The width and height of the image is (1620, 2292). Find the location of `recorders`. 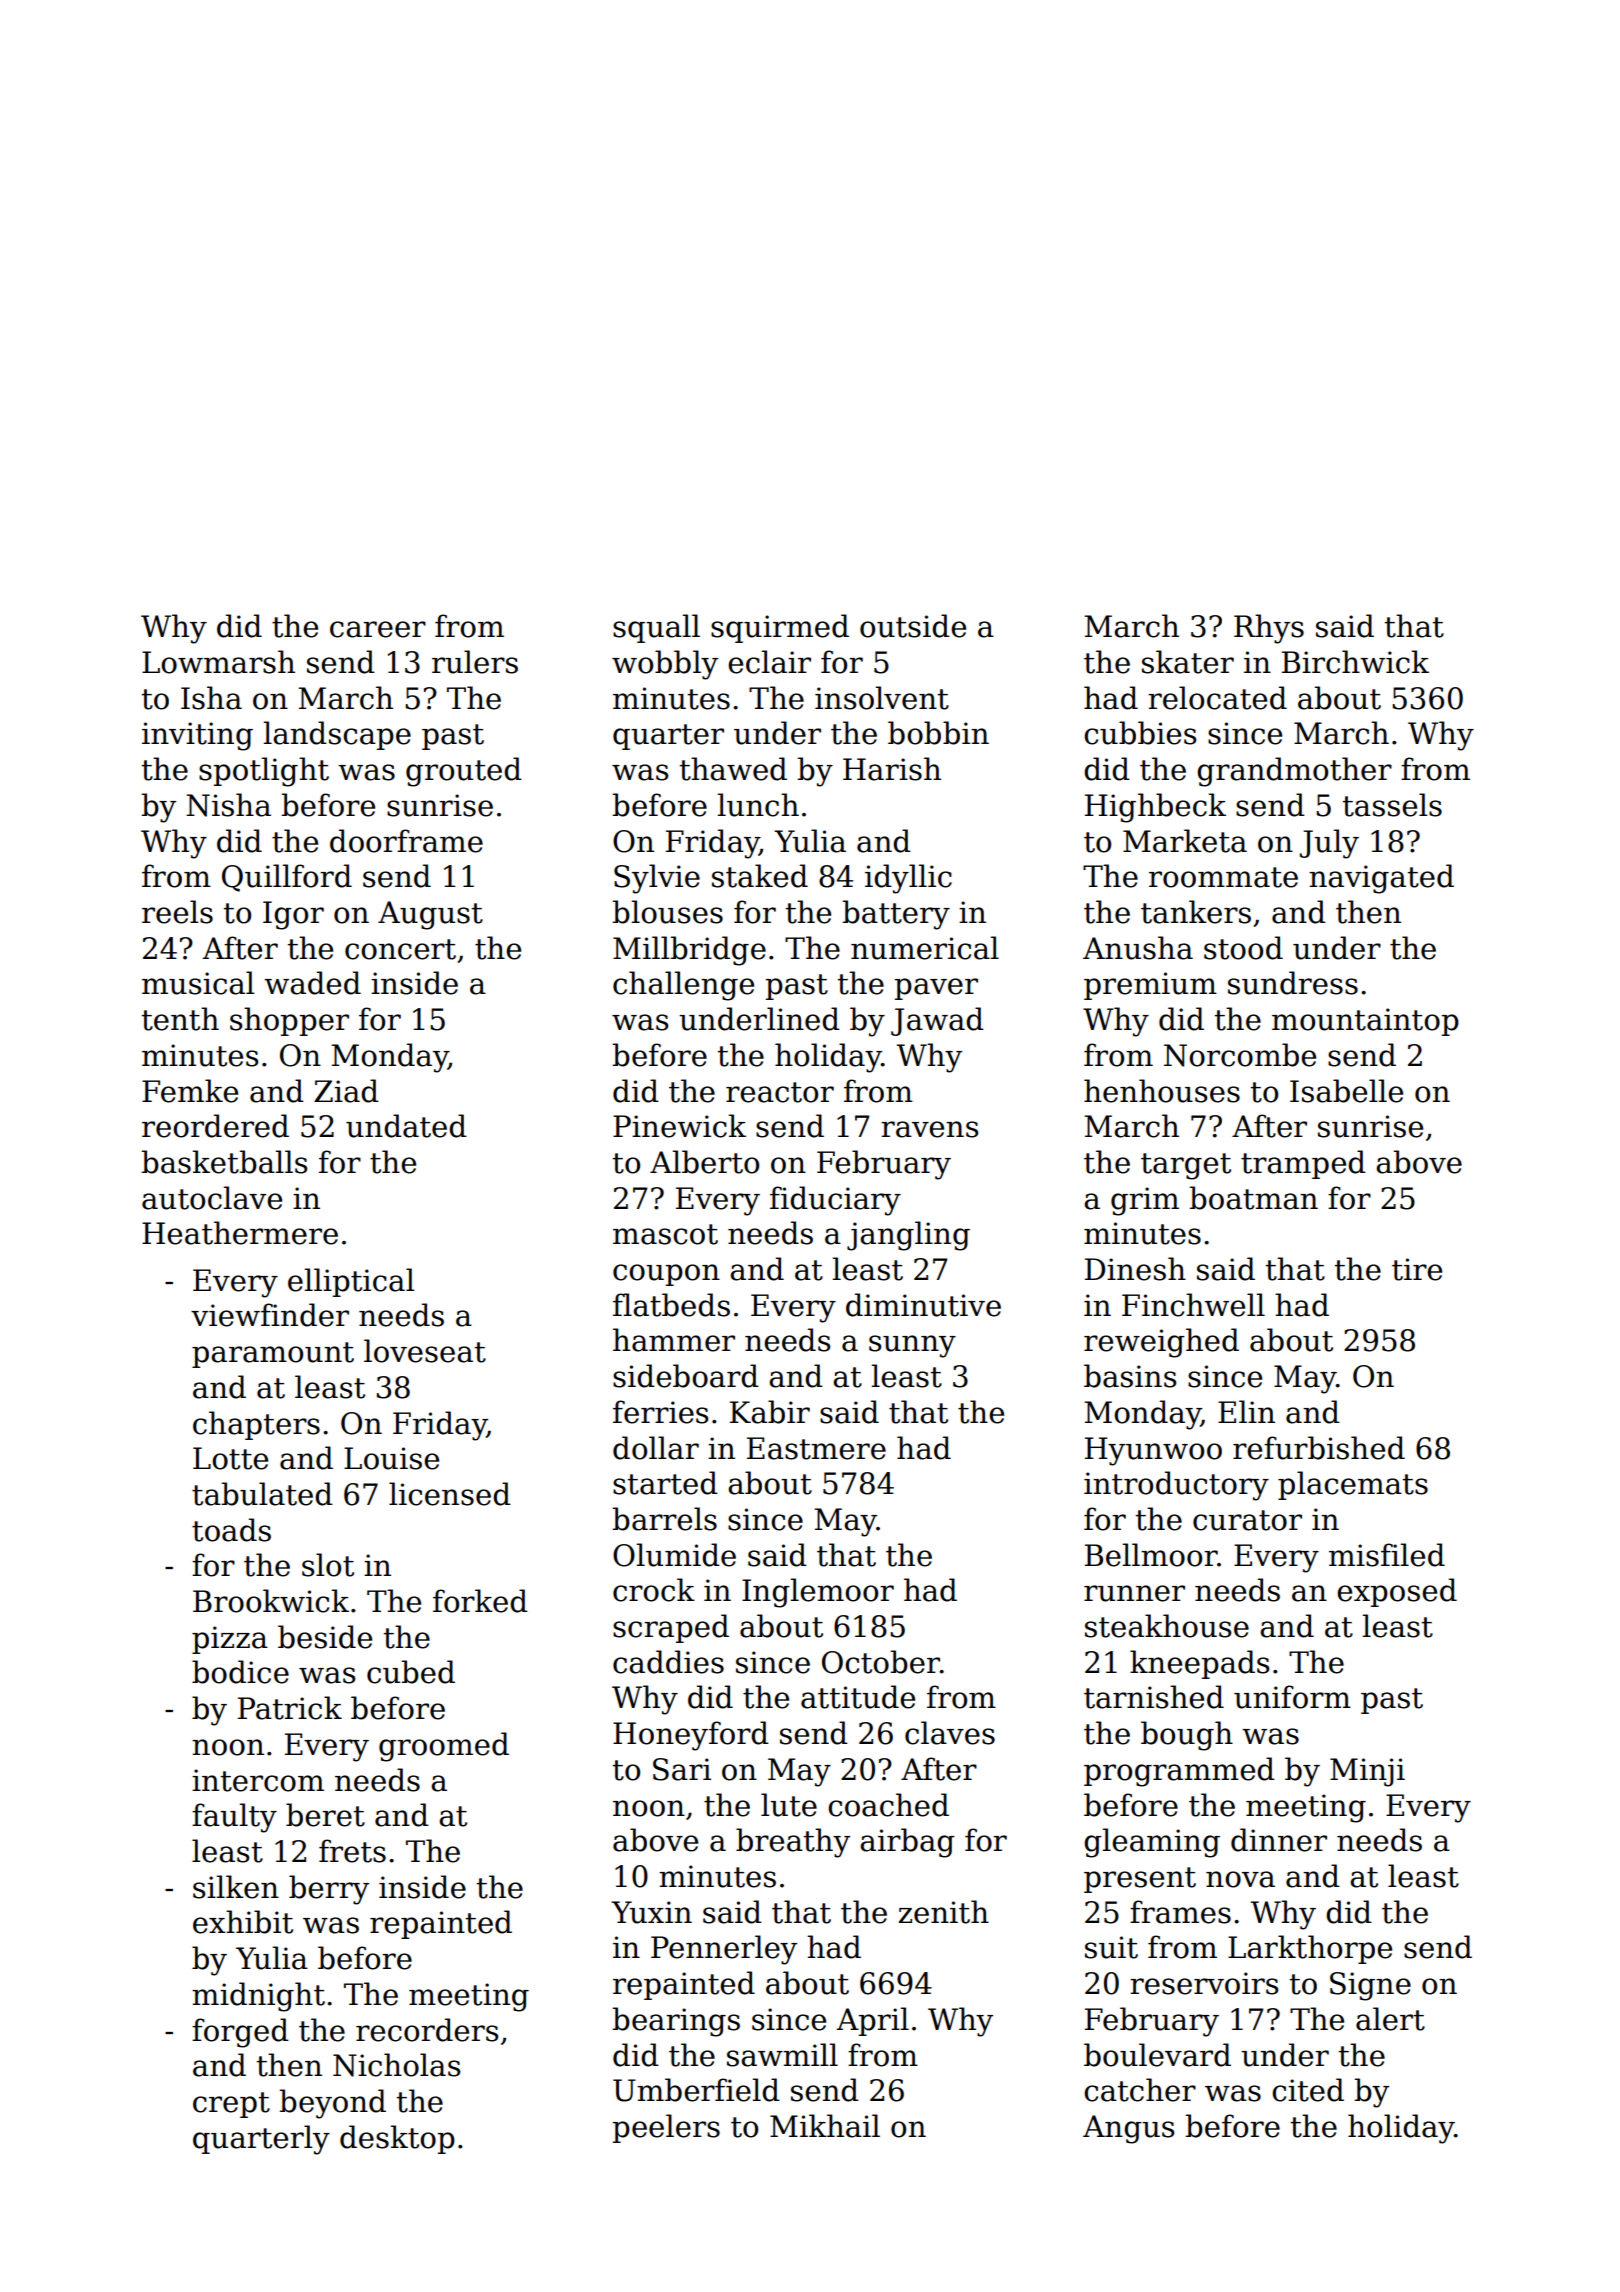

recorders is located at coordinates (427, 2030).
